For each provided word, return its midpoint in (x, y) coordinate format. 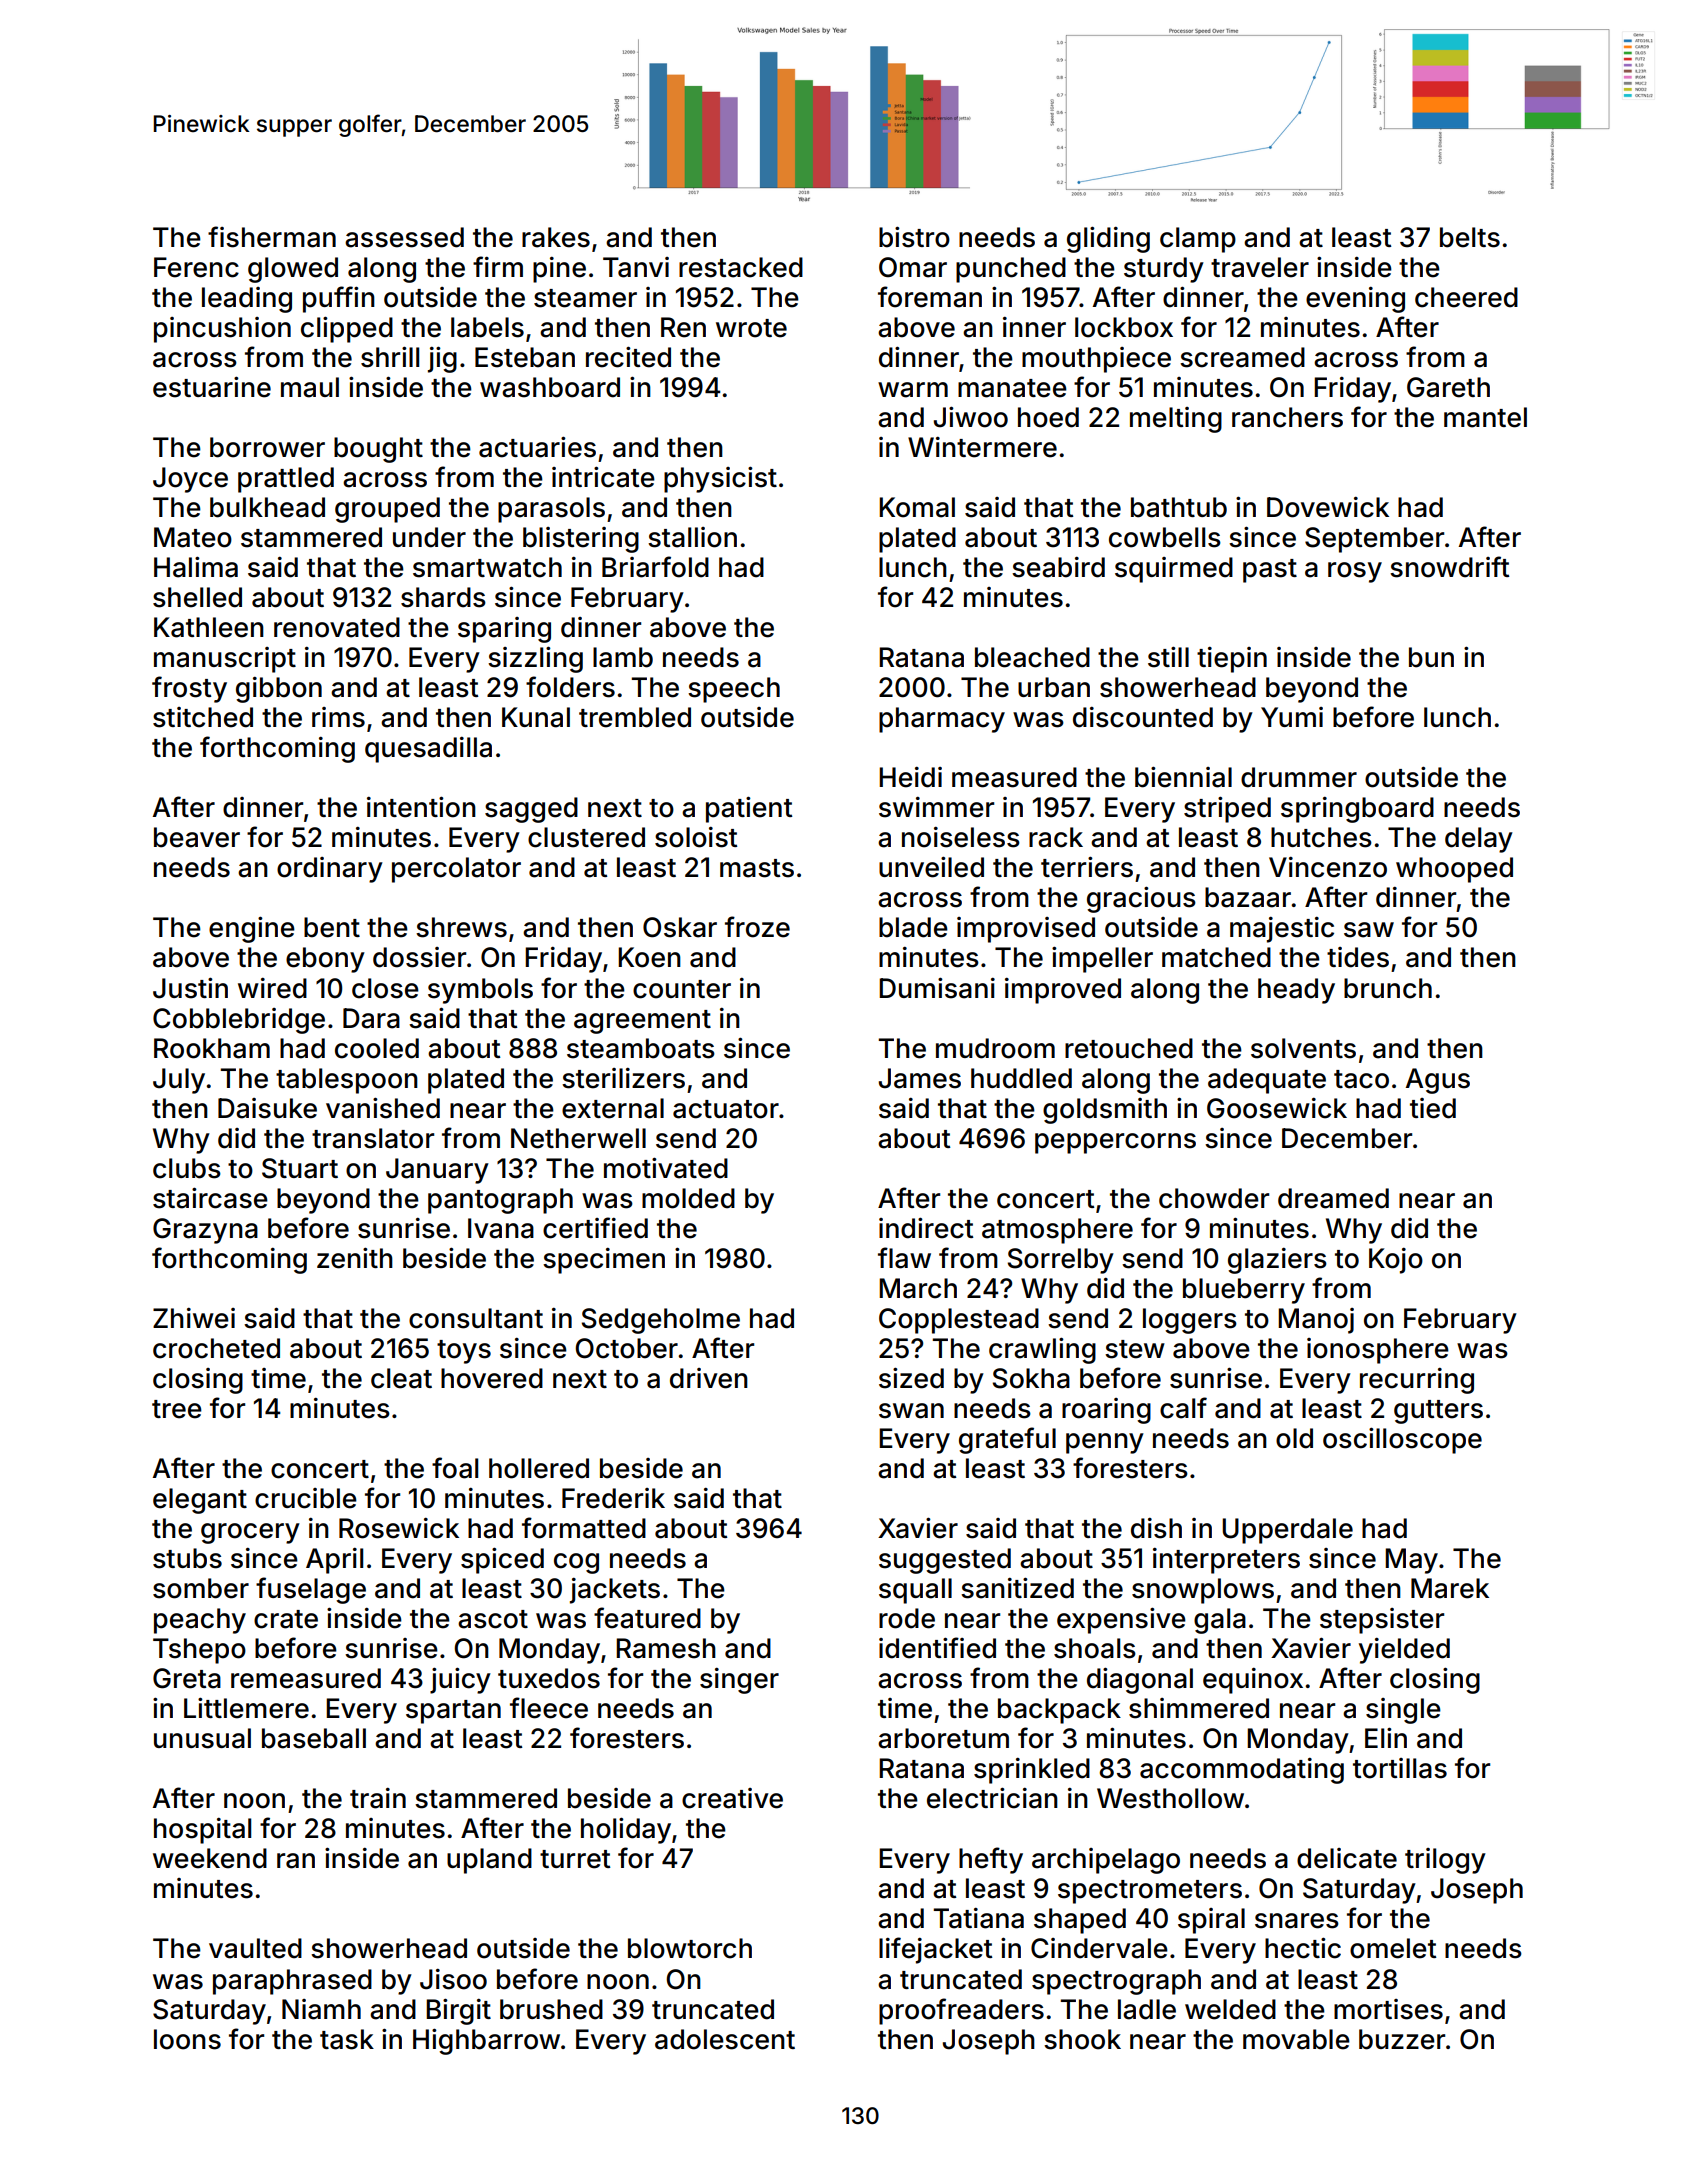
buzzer (1402, 2039)
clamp (1198, 240)
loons (187, 2039)
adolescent (725, 2039)
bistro (914, 237)
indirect (926, 1228)
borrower (267, 447)
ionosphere (1378, 1351)
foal (455, 1468)
